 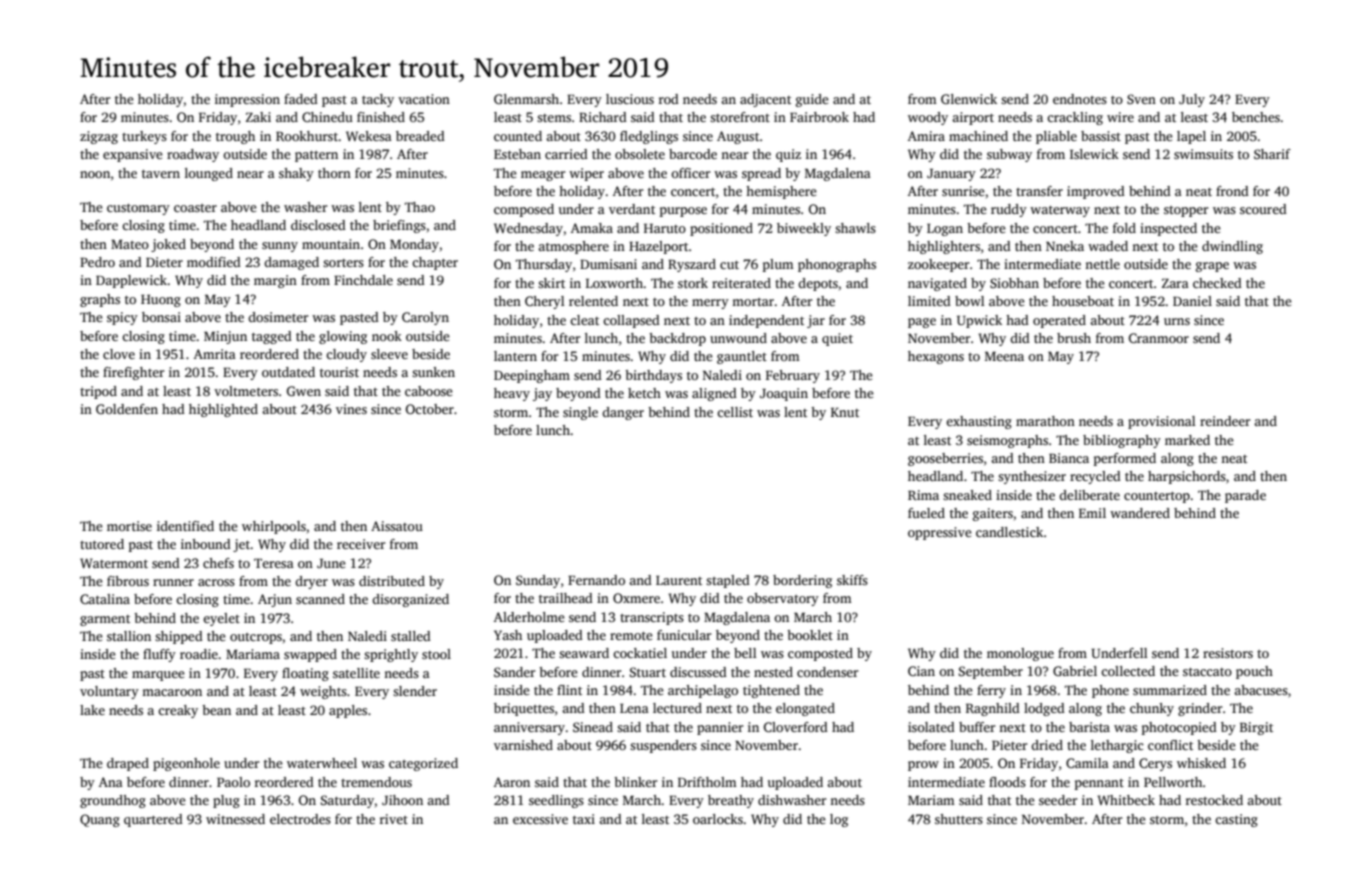 I want to click on wandered, so click(x=1140, y=513).
